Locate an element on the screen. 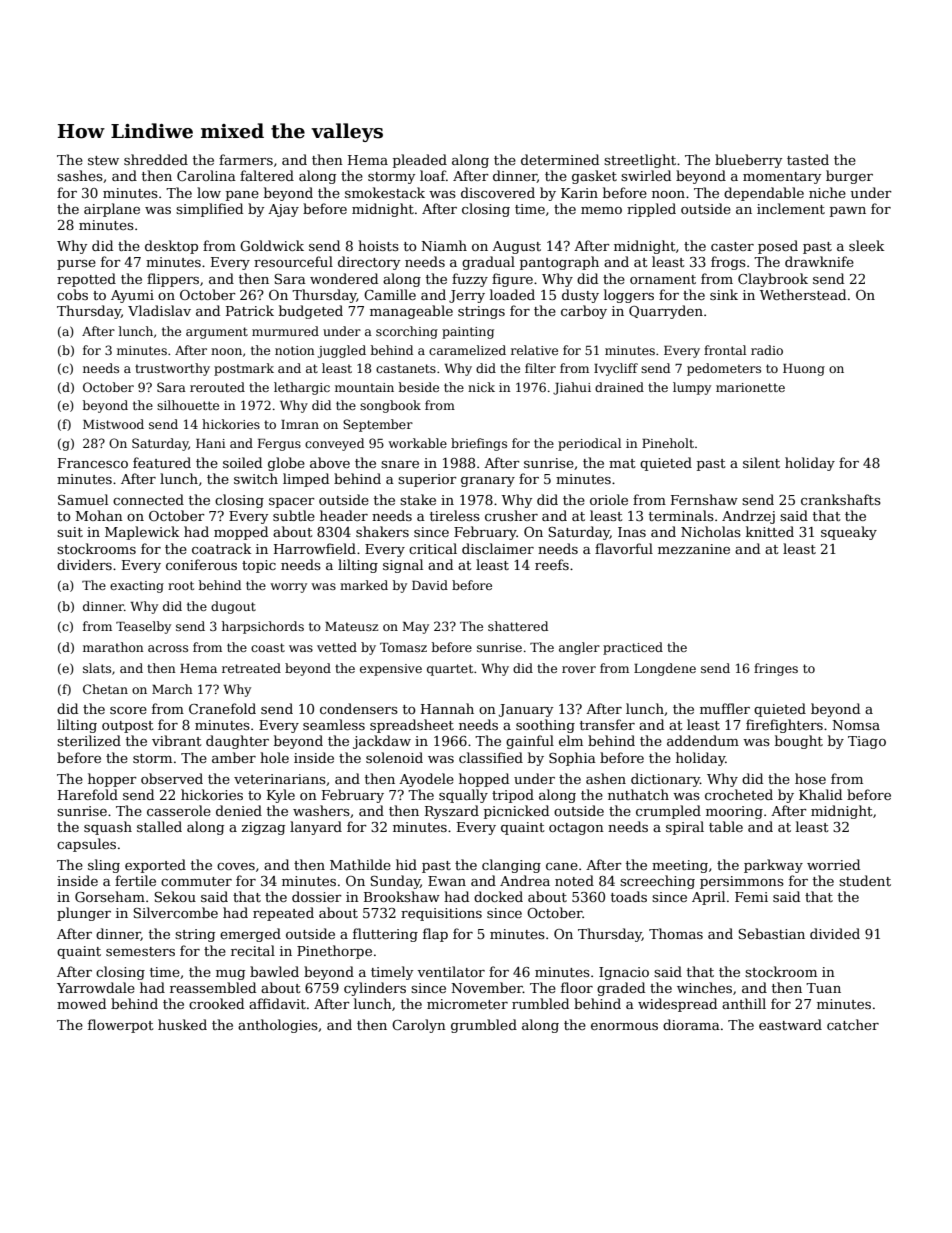 The width and height of the screenshot is (952, 1233). farmers is located at coordinates (246, 159).
